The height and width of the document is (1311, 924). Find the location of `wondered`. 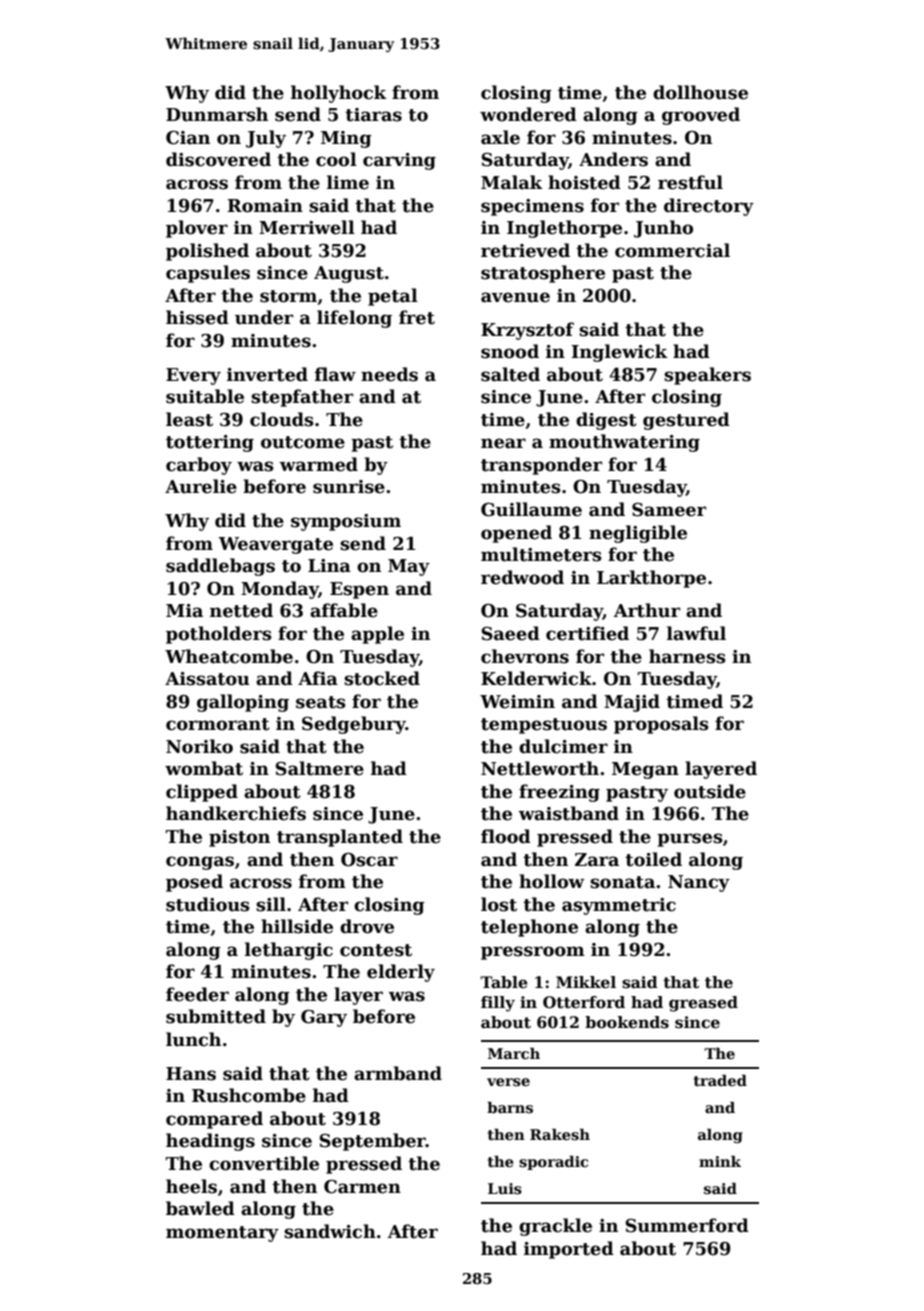

wondered is located at coordinates (528, 114).
